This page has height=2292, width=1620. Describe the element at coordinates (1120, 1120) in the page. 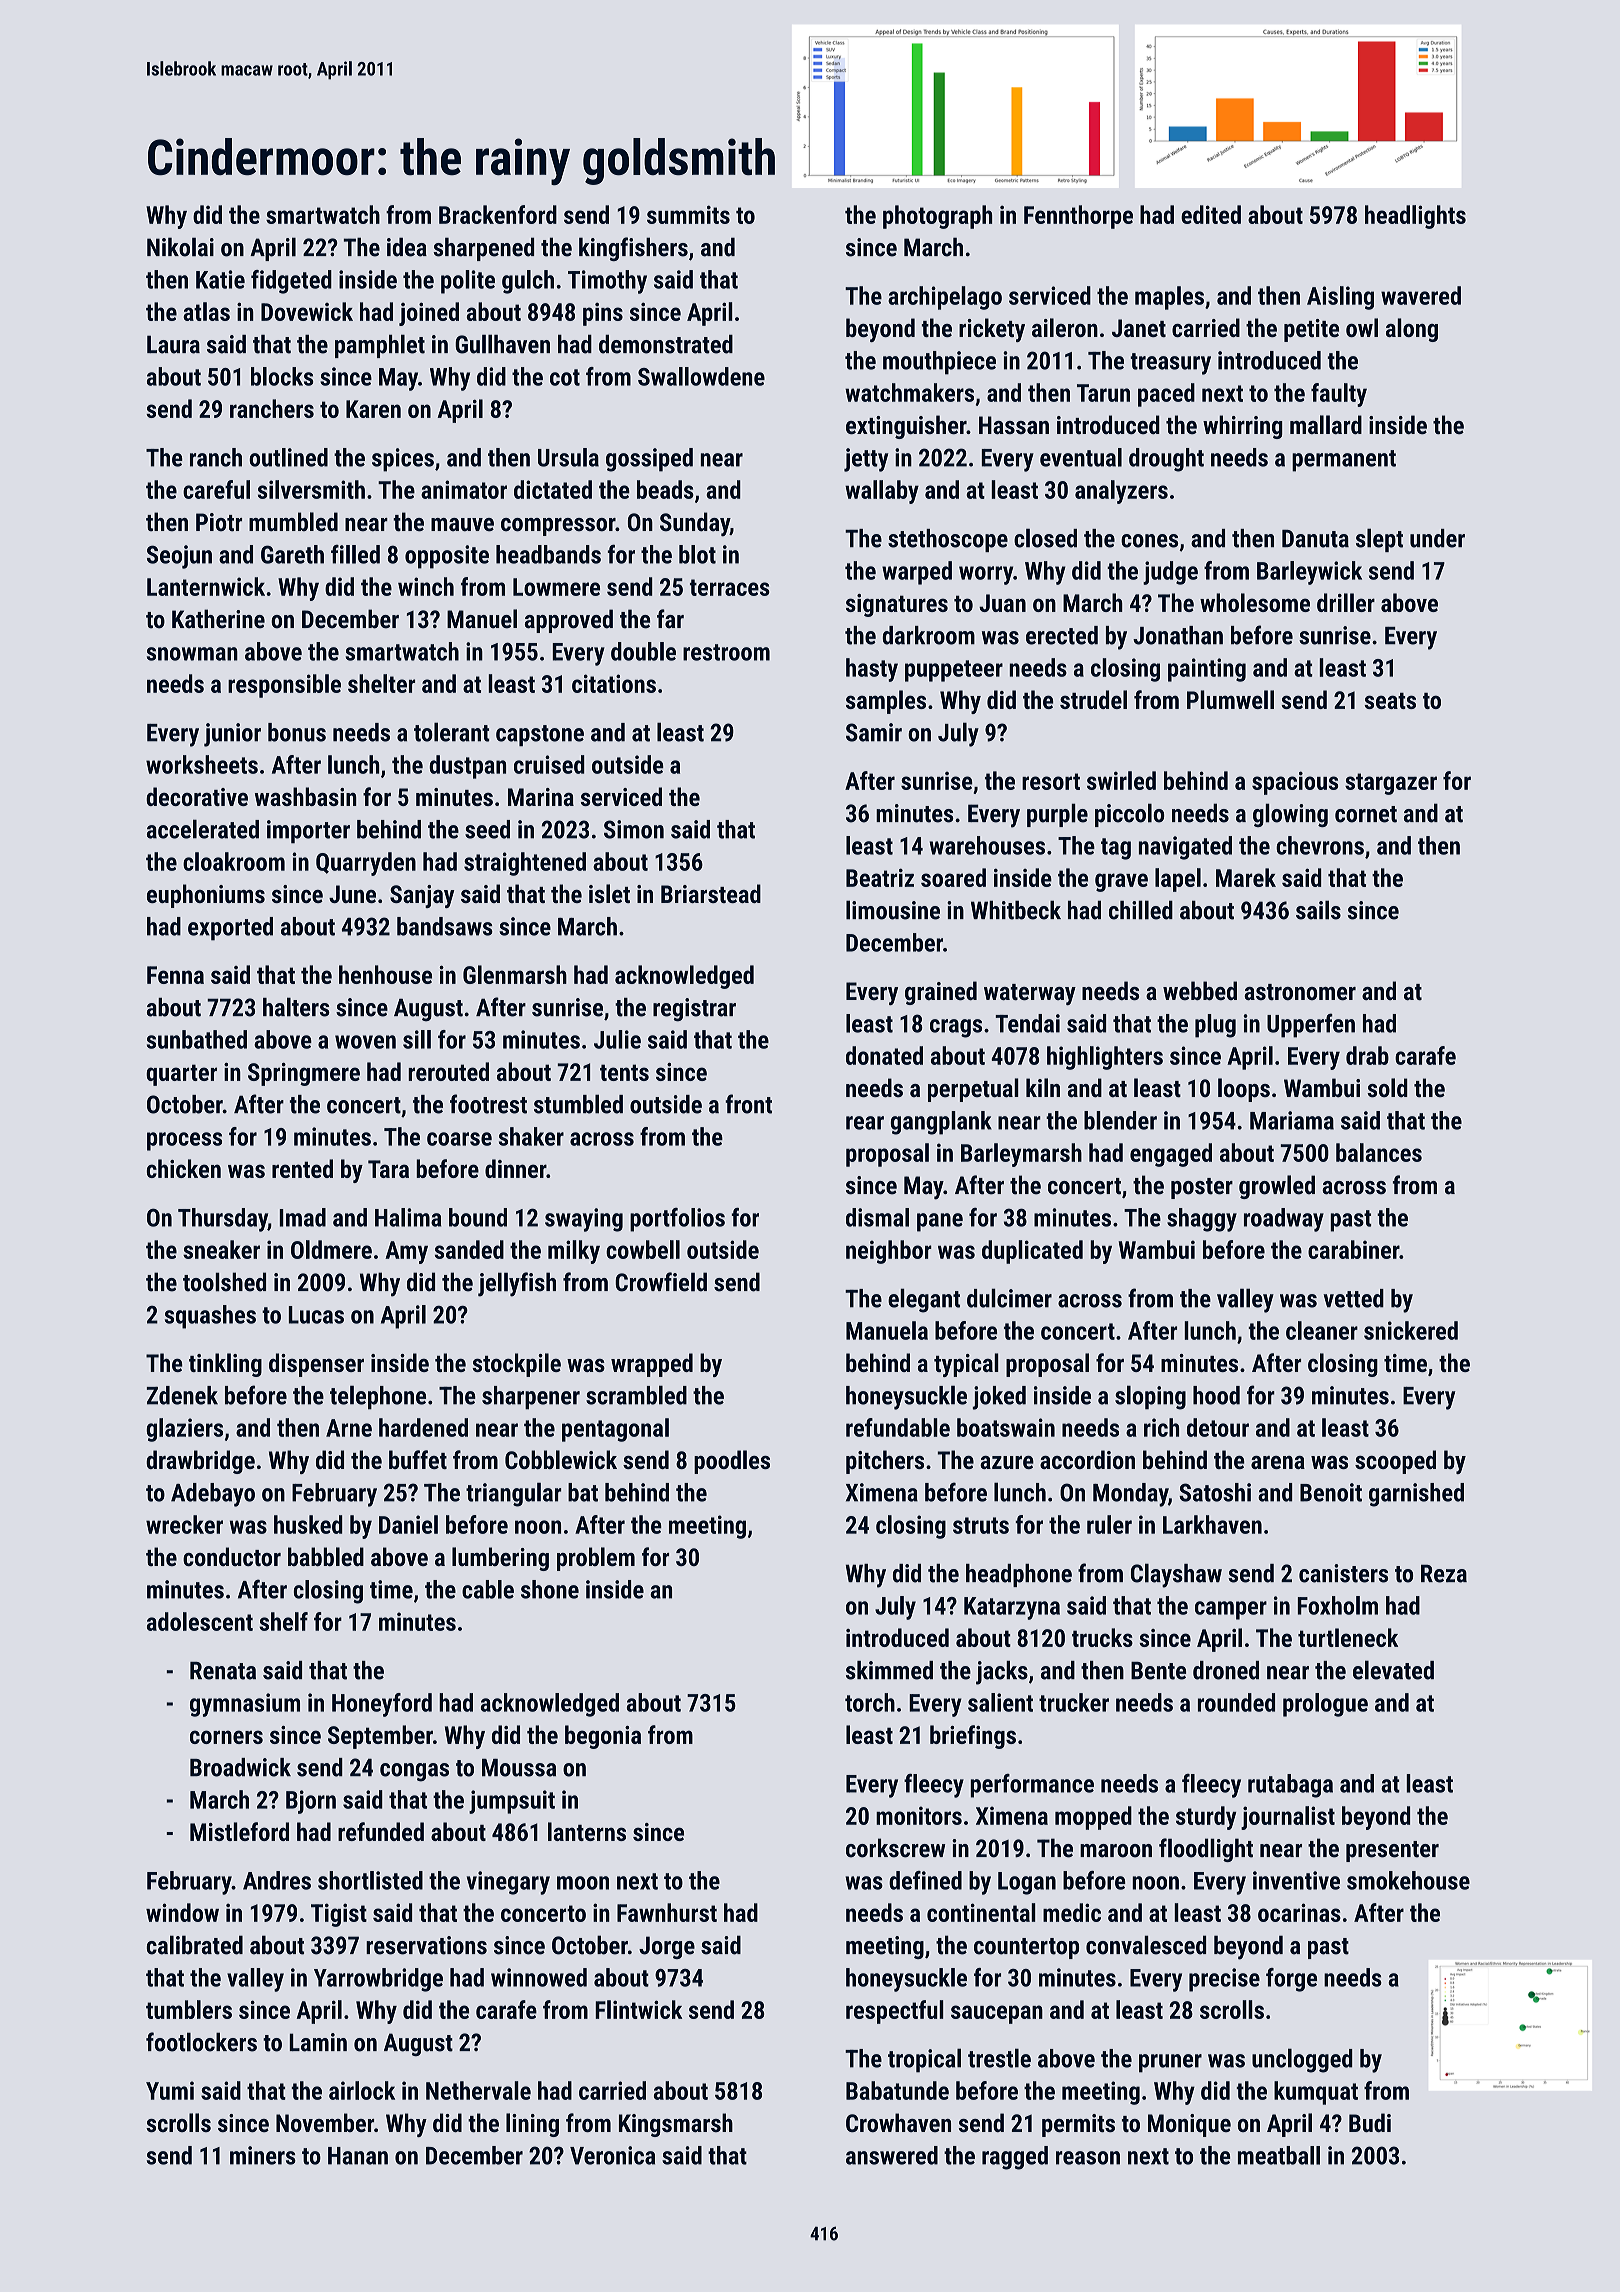

I see `blender` at that location.
